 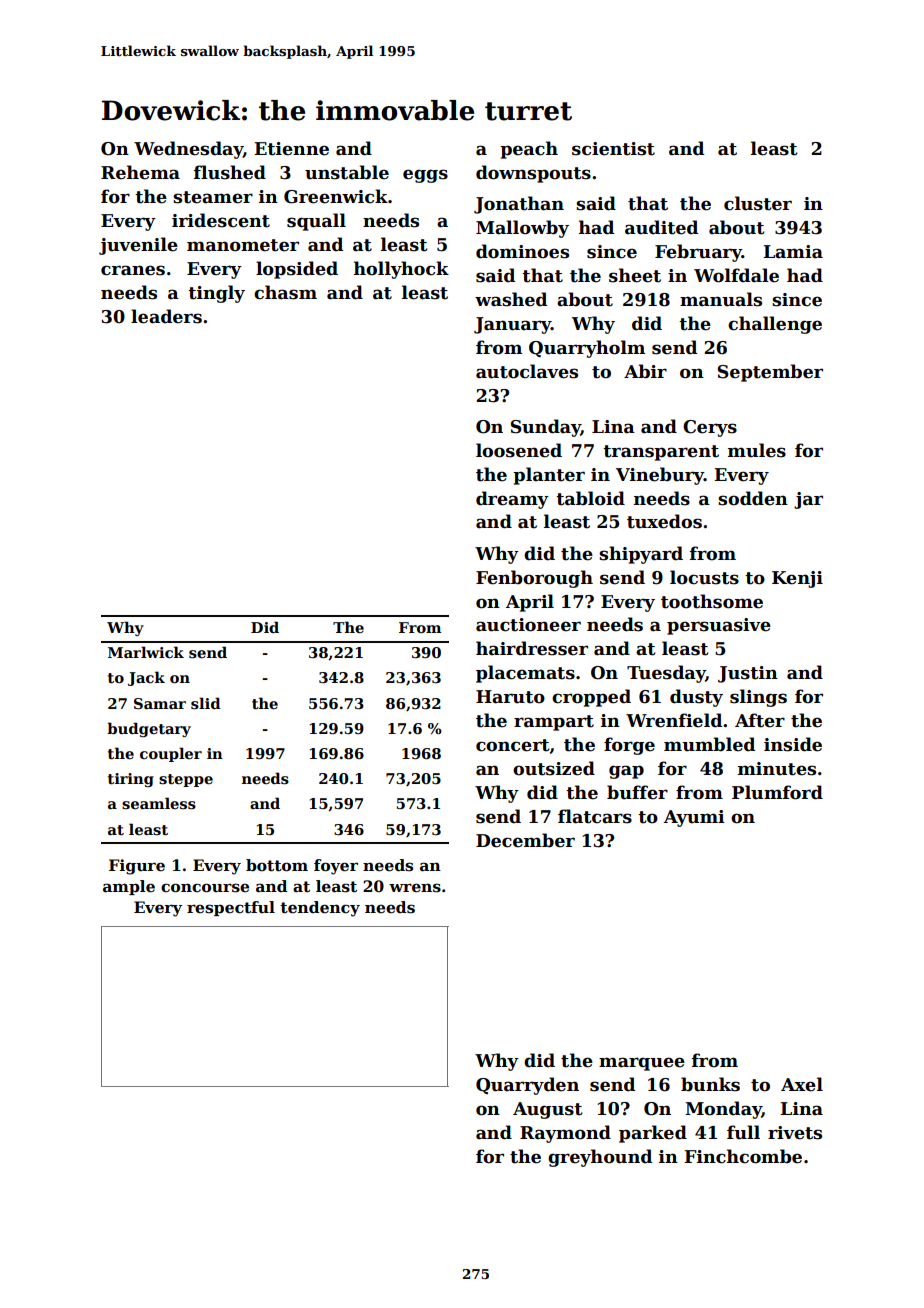 What do you see at coordinates (613, 149) in the screenshot?
I see `scientist` at bounding box center [613, 149].
